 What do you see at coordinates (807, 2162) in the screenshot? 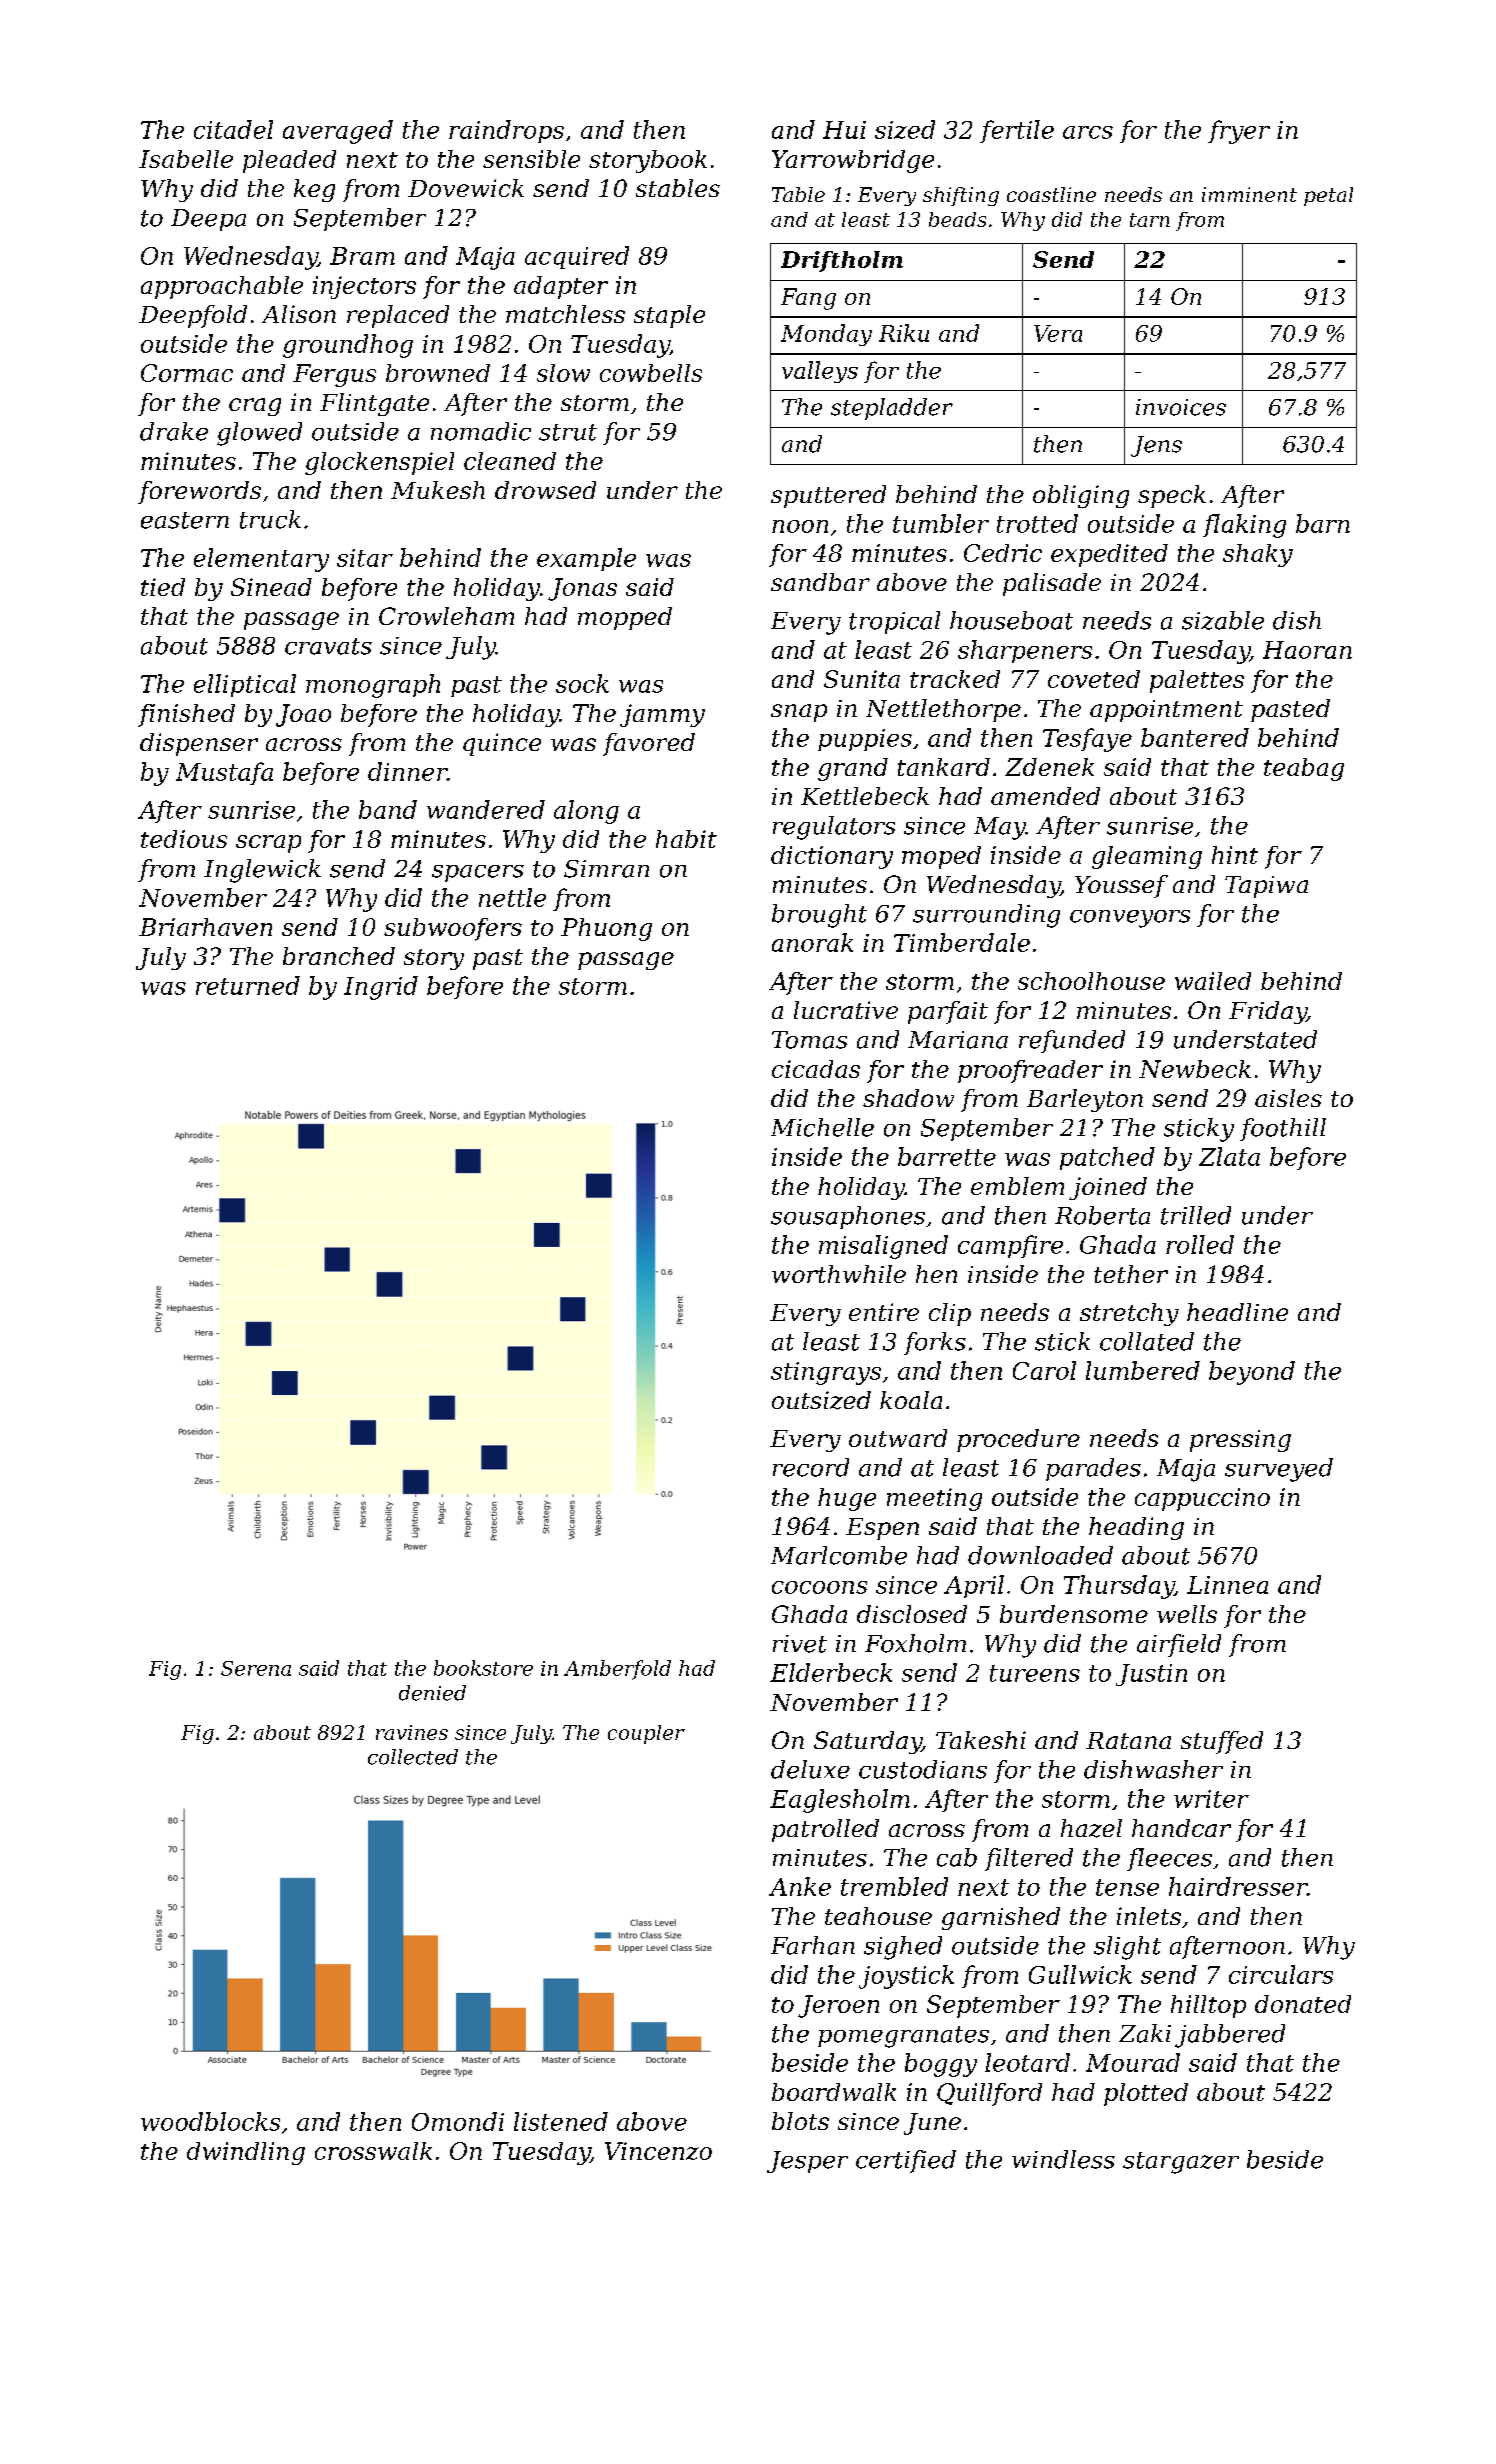
I see `Jesper` at bounding box center [807, 2162].
